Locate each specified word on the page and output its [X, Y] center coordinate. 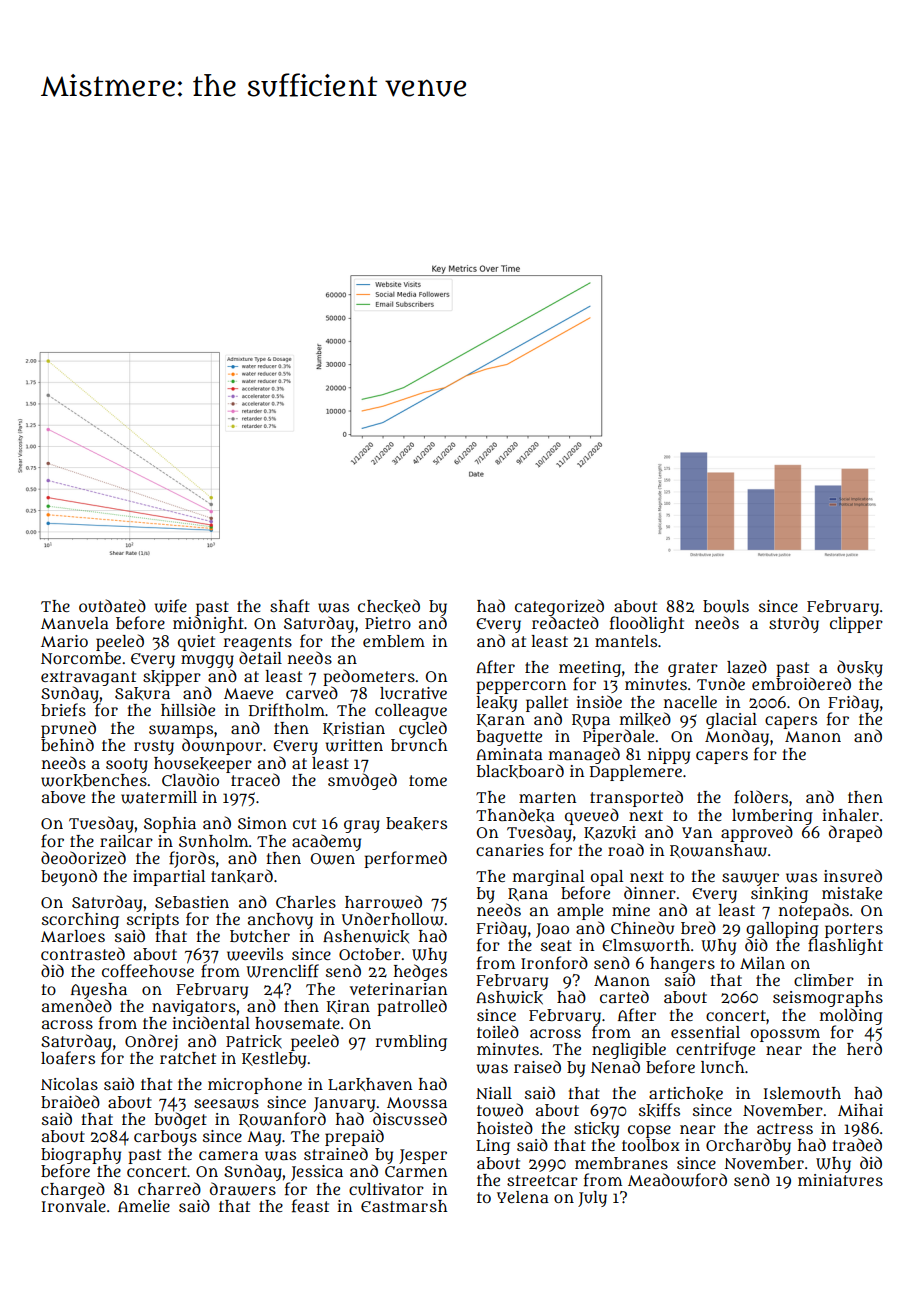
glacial [731, 721]
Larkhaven [370, 1084]
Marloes [73, 936]
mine [631, 910]
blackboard [520, 771]
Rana [528, 894]
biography [81, 1156]
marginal [548, 878]
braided [70, 1101]
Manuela [75, 623]
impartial [169, 878]
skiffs [659, 1110]
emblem [394, 641]
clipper [856, 625]
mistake [852, 894]
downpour [222, 746]
